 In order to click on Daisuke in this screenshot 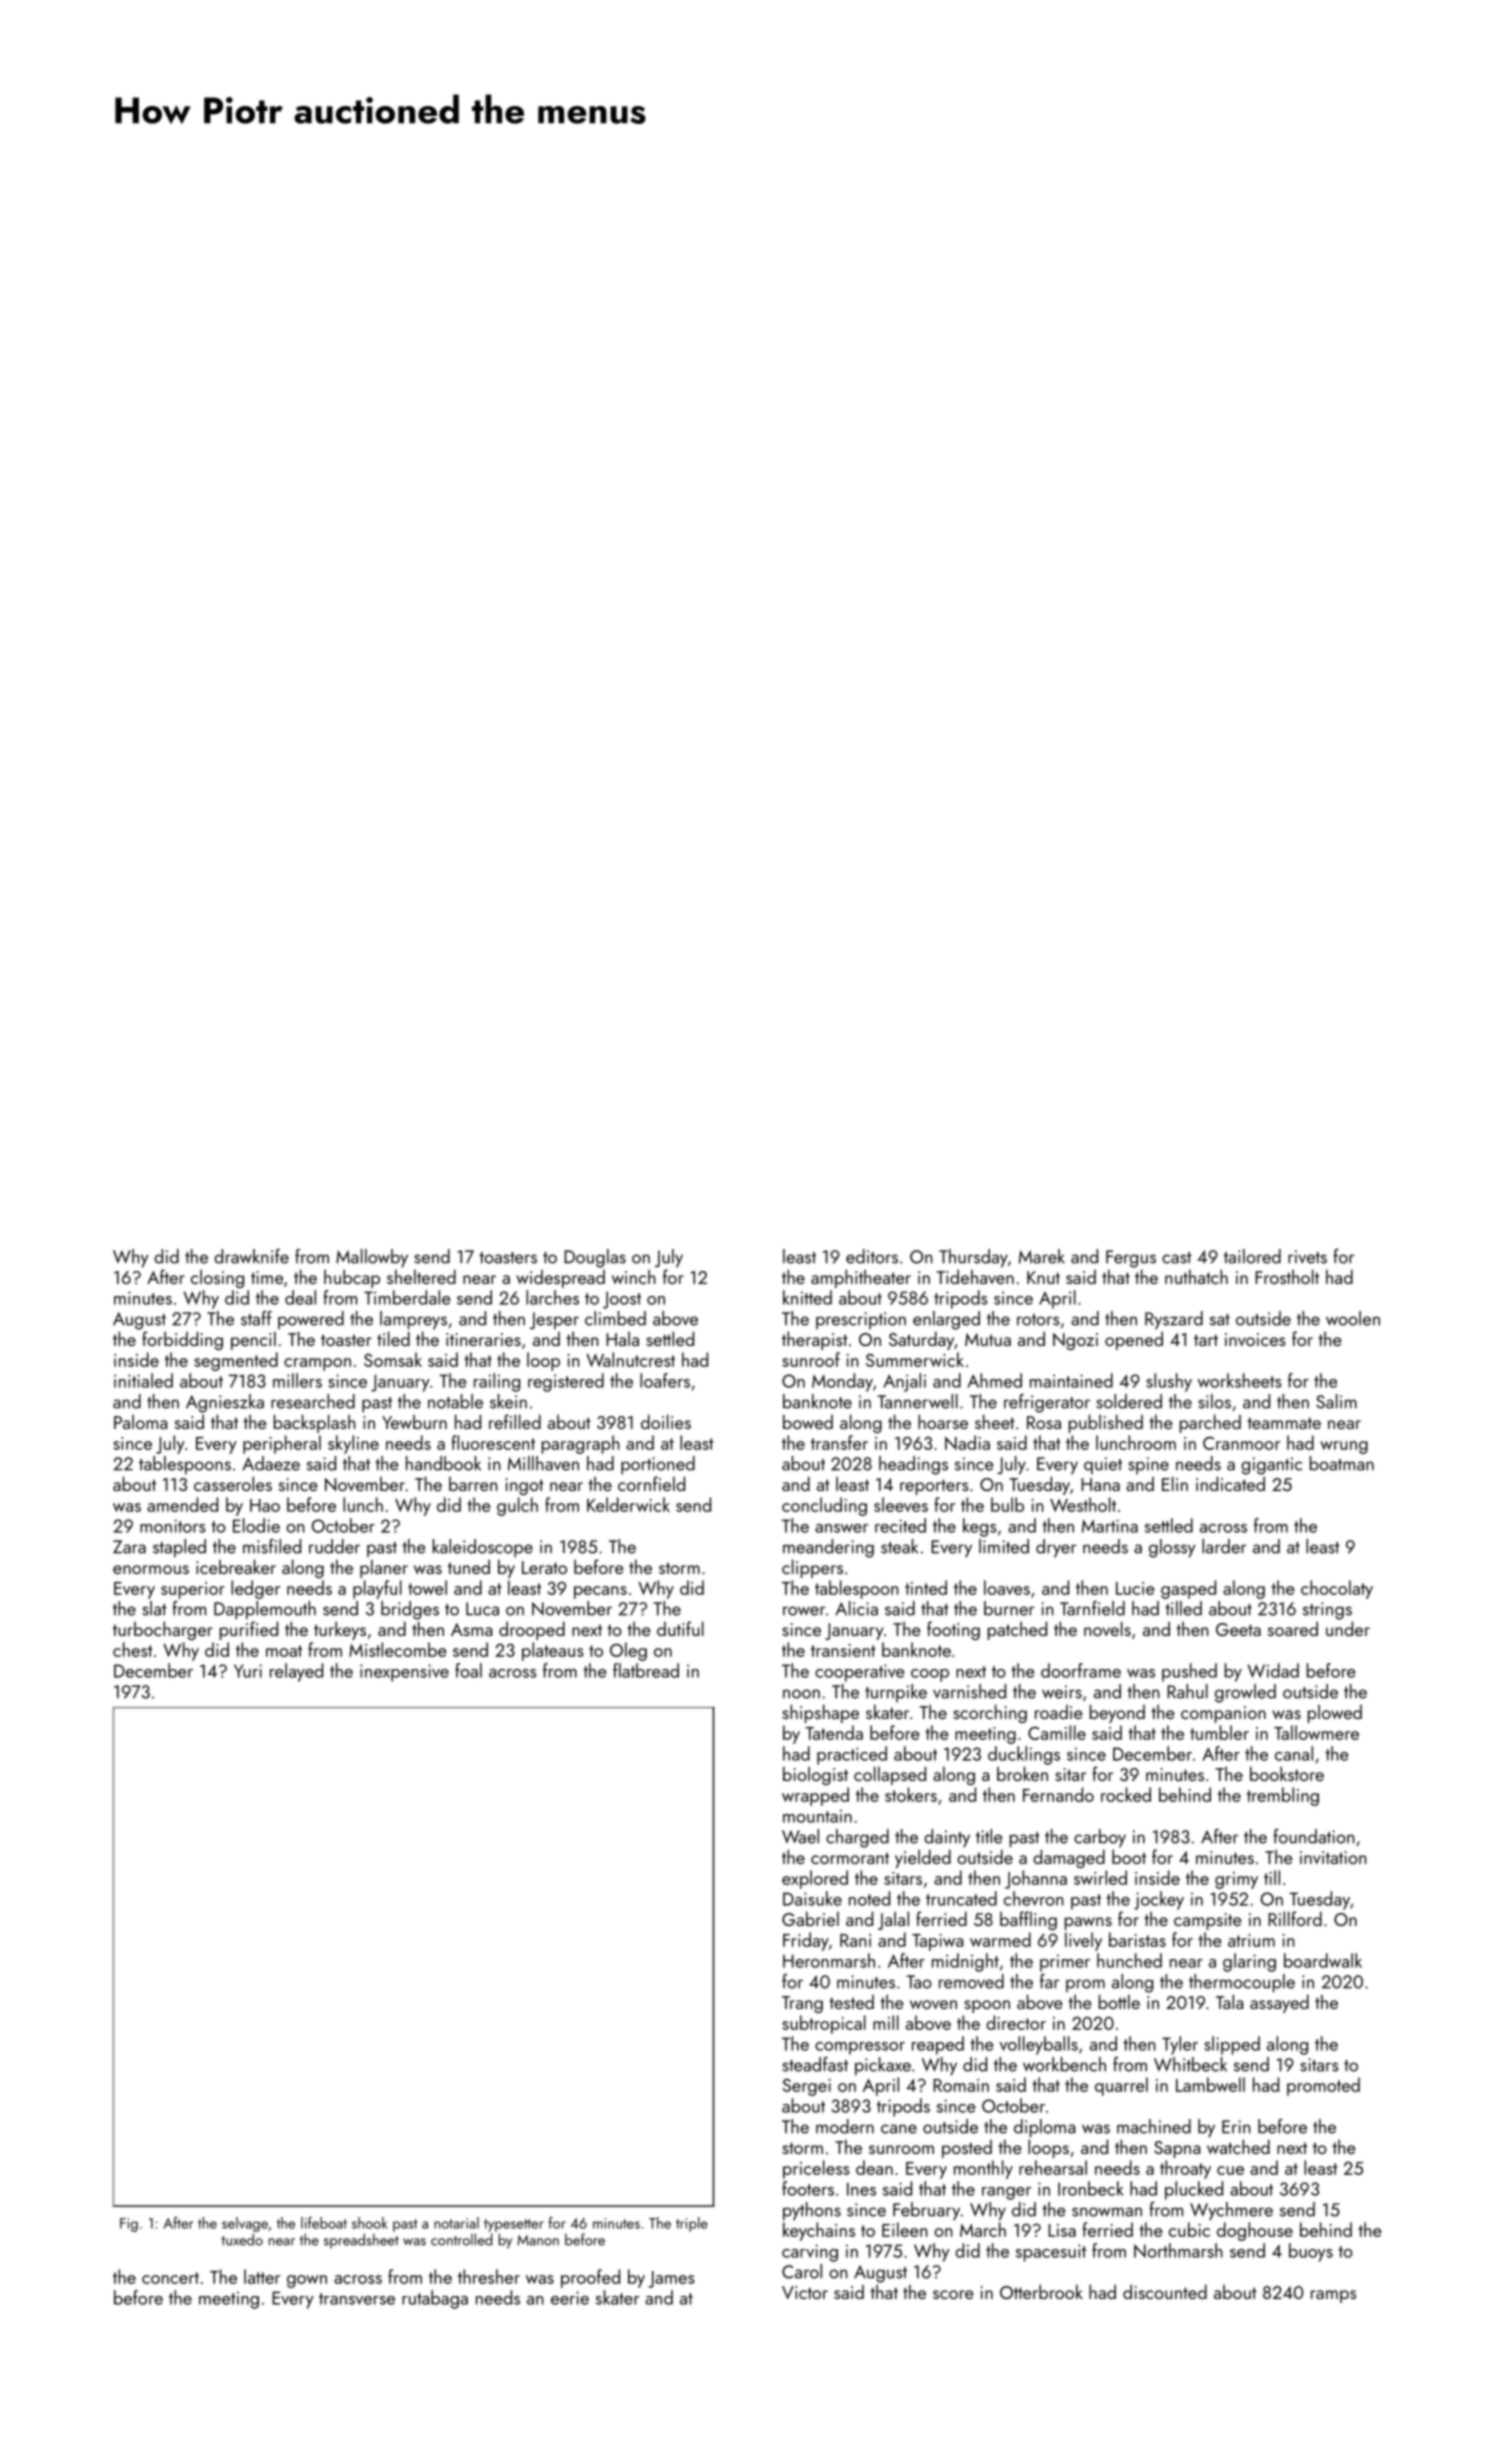, I will do `click(812, 1898)`.
